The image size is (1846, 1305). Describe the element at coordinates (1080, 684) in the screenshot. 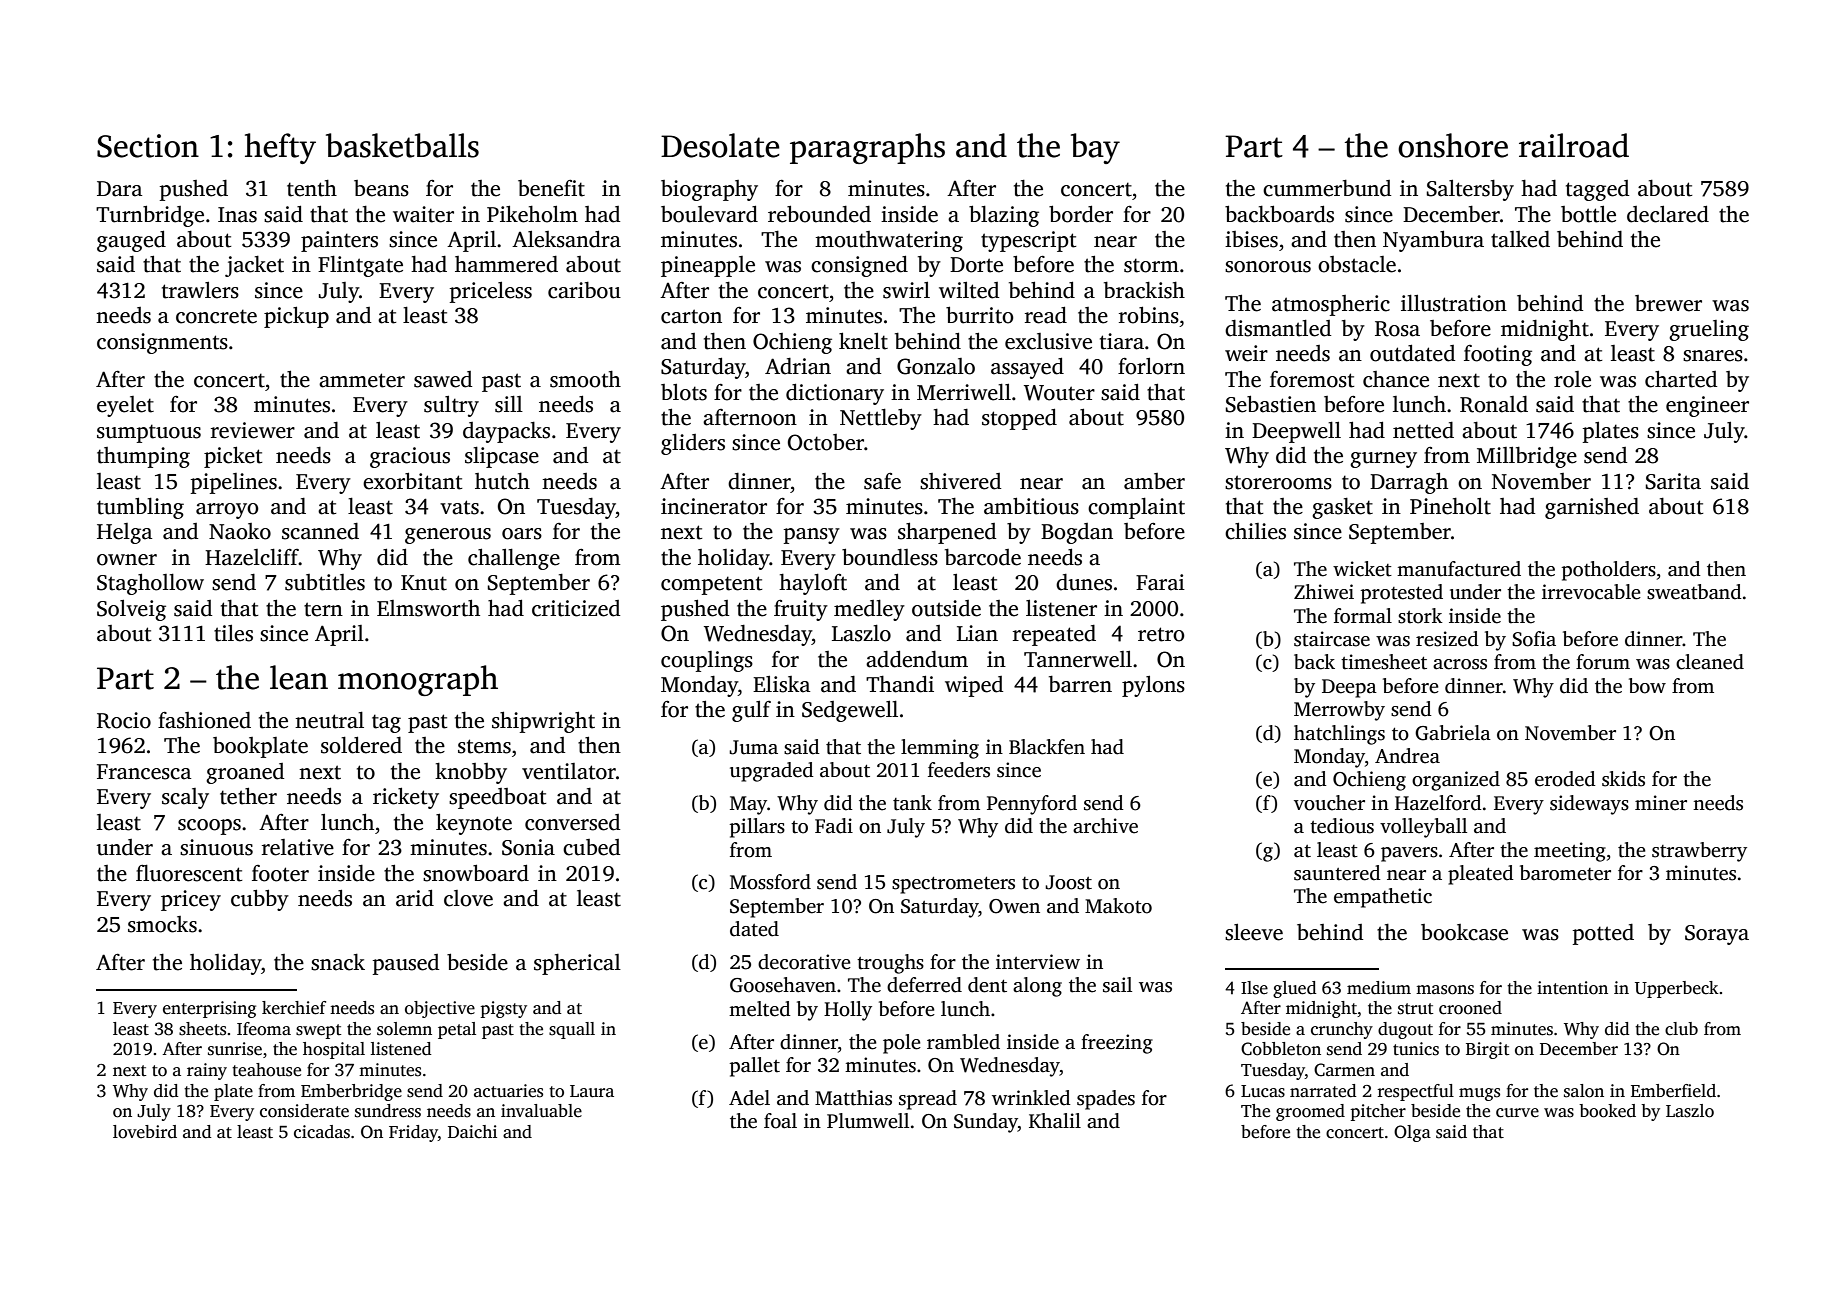

I see `barren` at that location.
